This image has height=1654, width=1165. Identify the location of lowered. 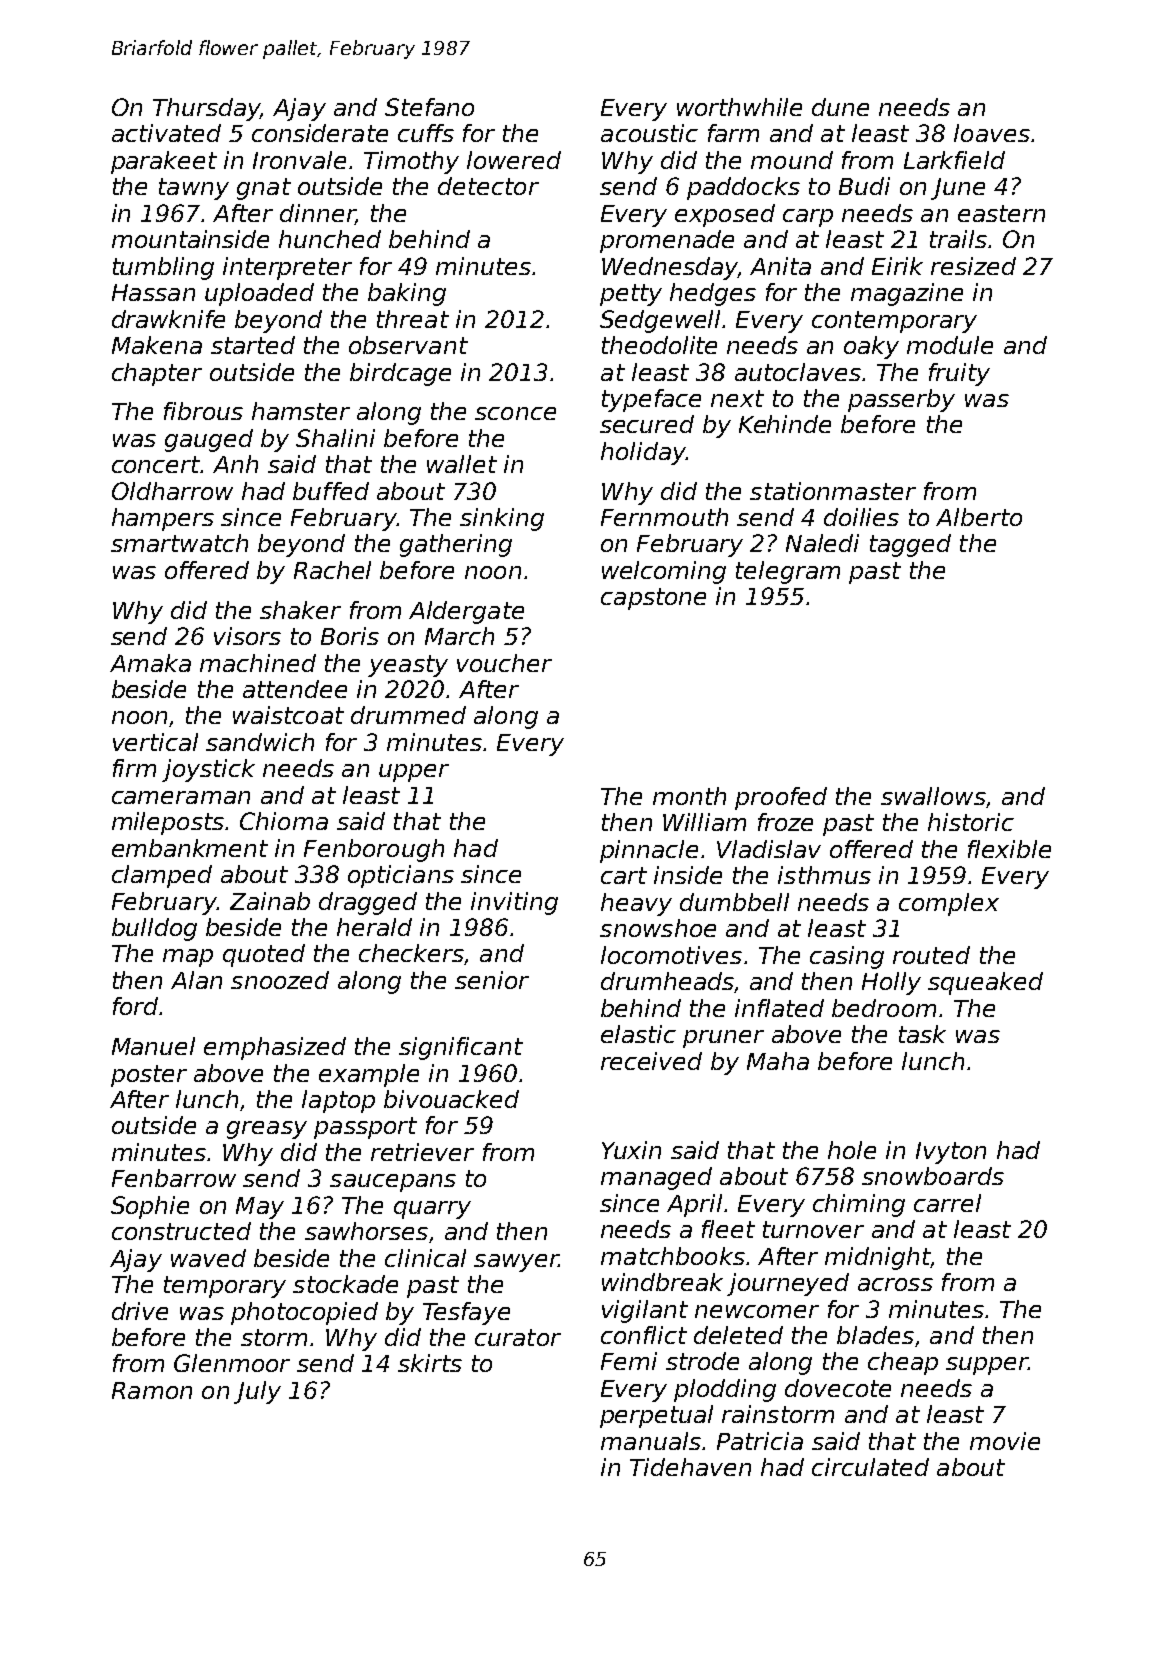
(514, 160).
